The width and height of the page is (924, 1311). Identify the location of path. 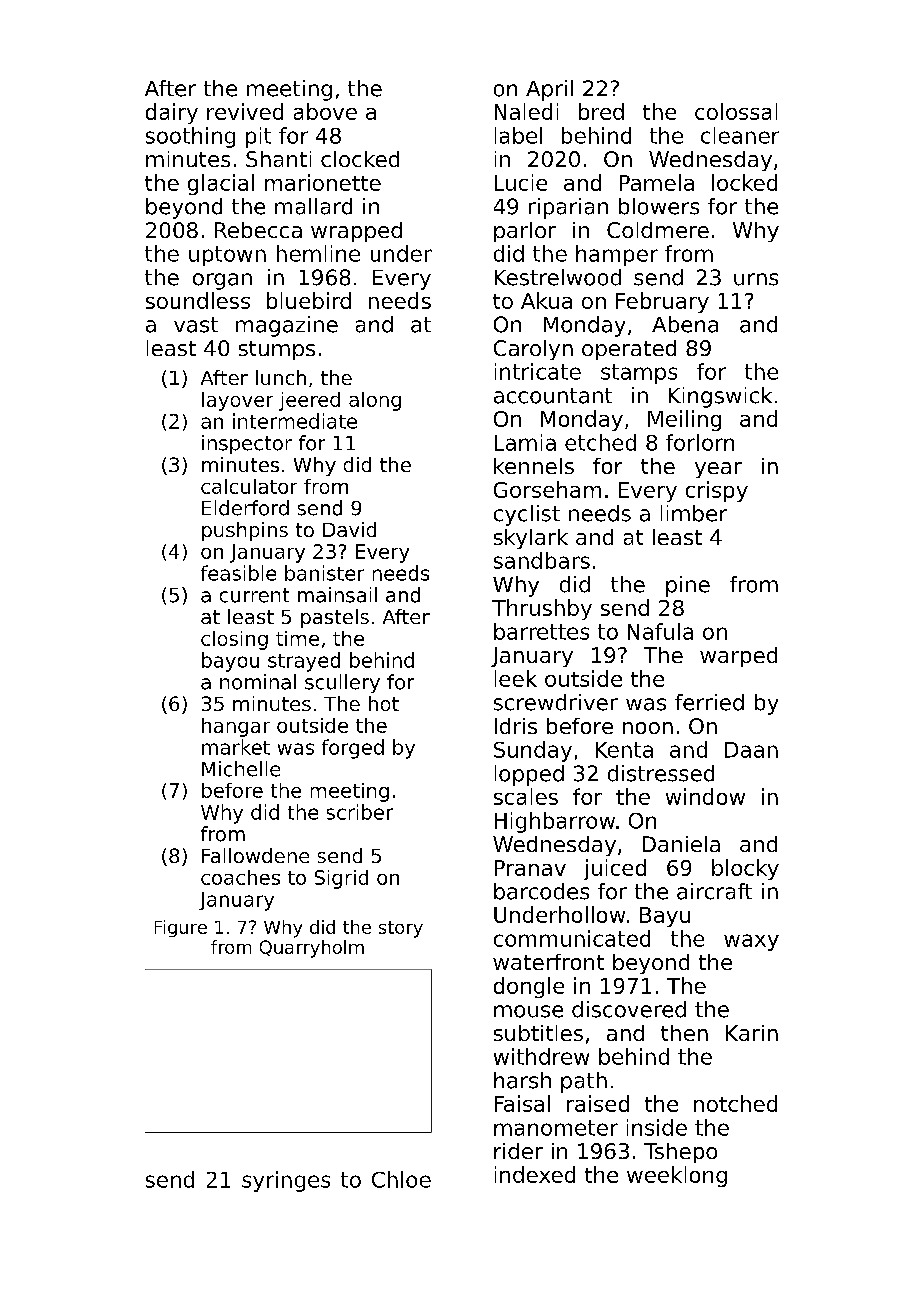
(584, 1082).
